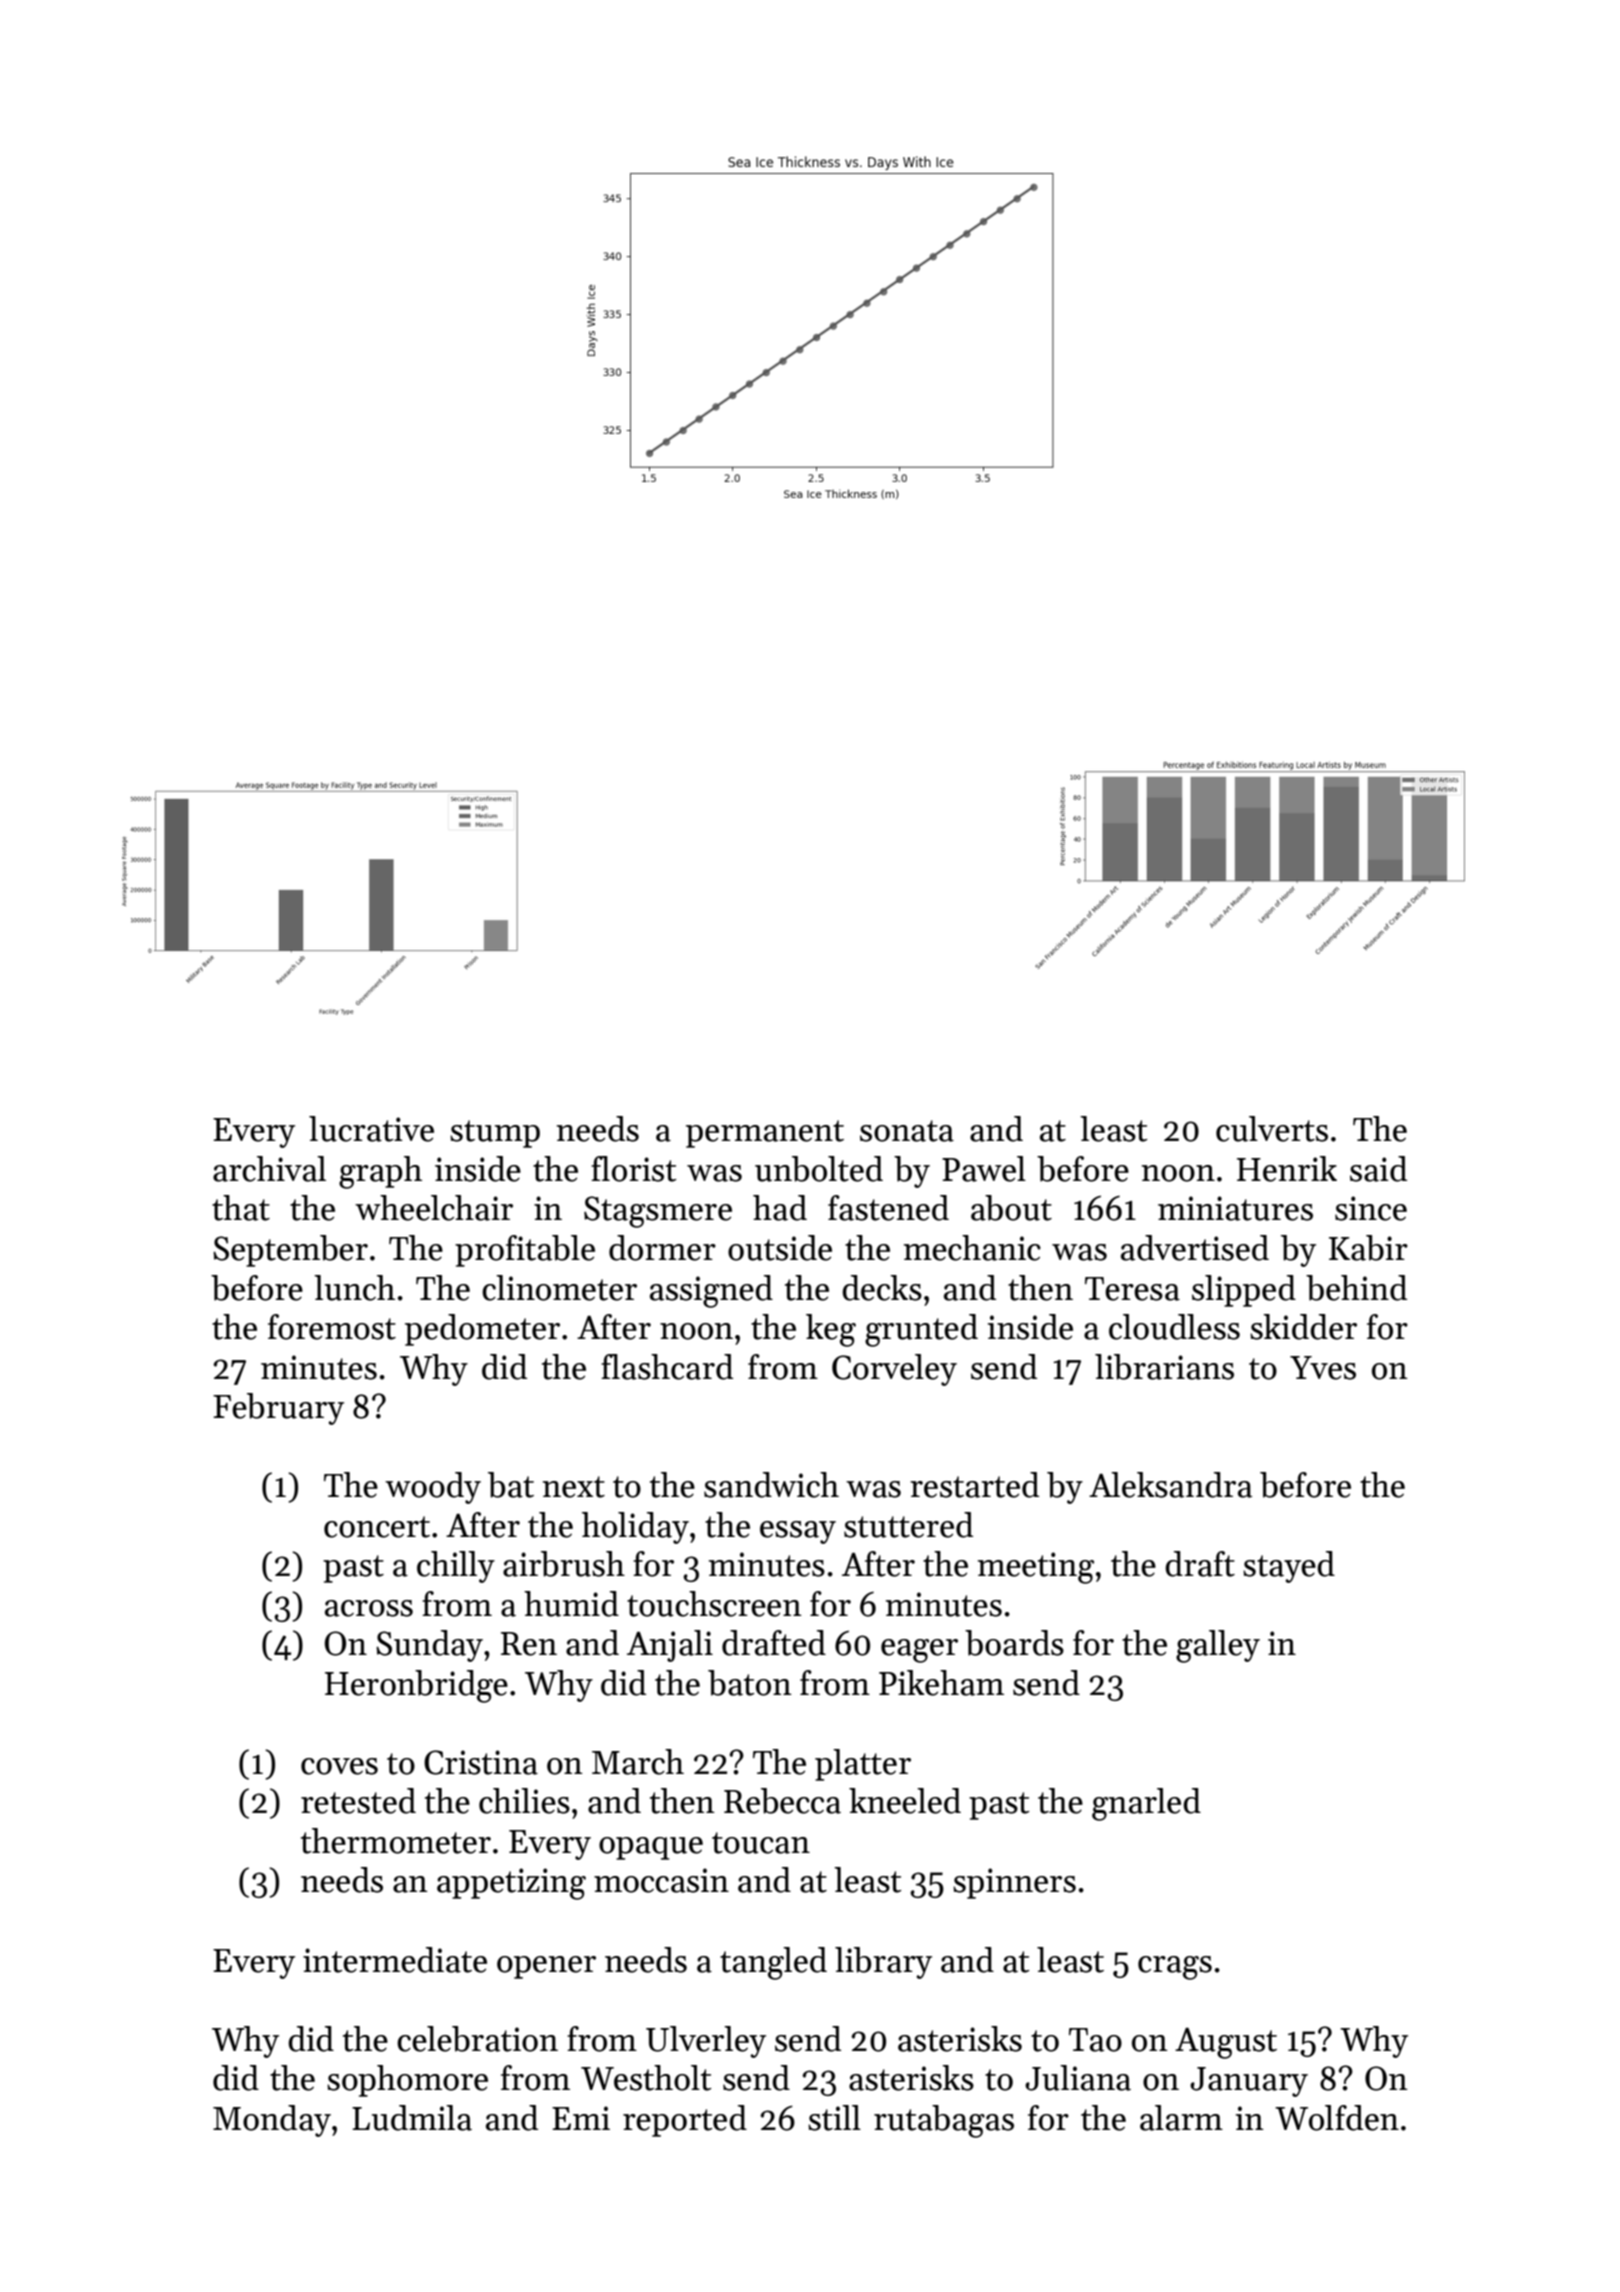 This screenshot has width=1620, height=2292. I want to click on advertised, so click(1195, 1248).
